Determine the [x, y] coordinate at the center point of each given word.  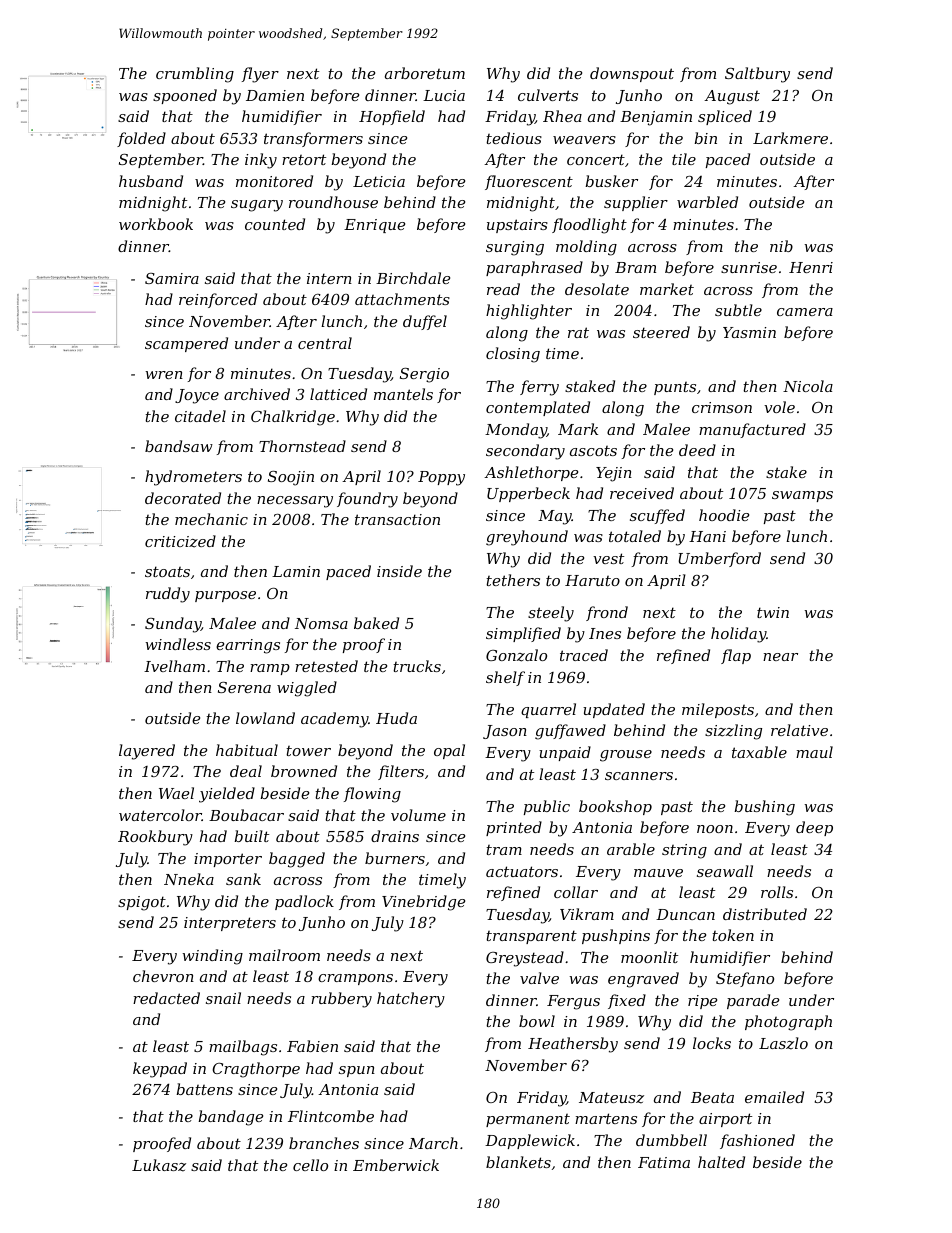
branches [324, 1143]
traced [584, 655]
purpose [225, 596]
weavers [584, 140]
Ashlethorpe [531, 473]
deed [697, 450]
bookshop [615, 807]
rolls [777, 892]
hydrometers [193, 478]
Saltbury [757, 75]
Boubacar [246, 815]
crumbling [195, 75]
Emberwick [396, 1165]
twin [773, 612]
